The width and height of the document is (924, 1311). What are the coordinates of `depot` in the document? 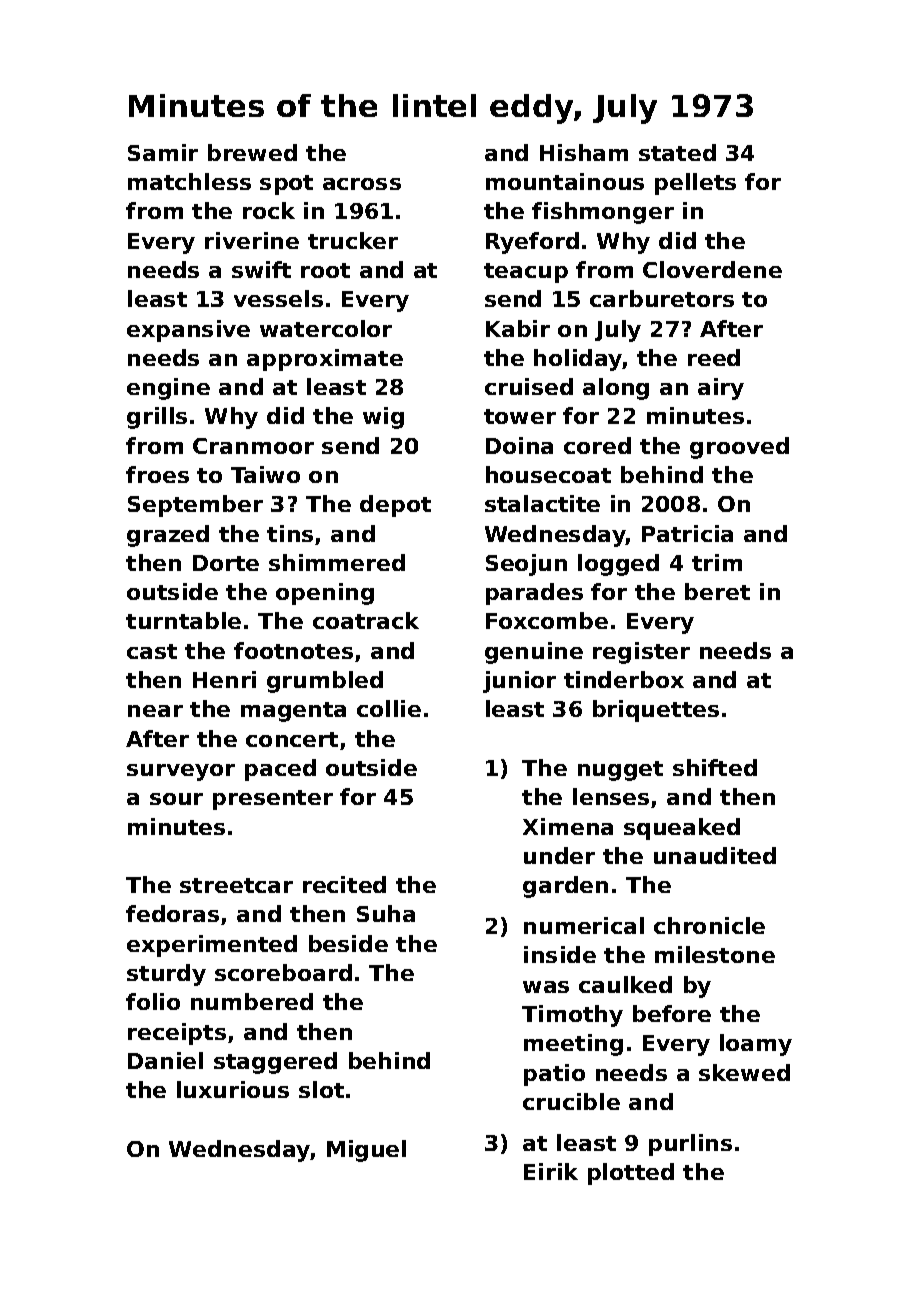 It's located at (395, 506).
